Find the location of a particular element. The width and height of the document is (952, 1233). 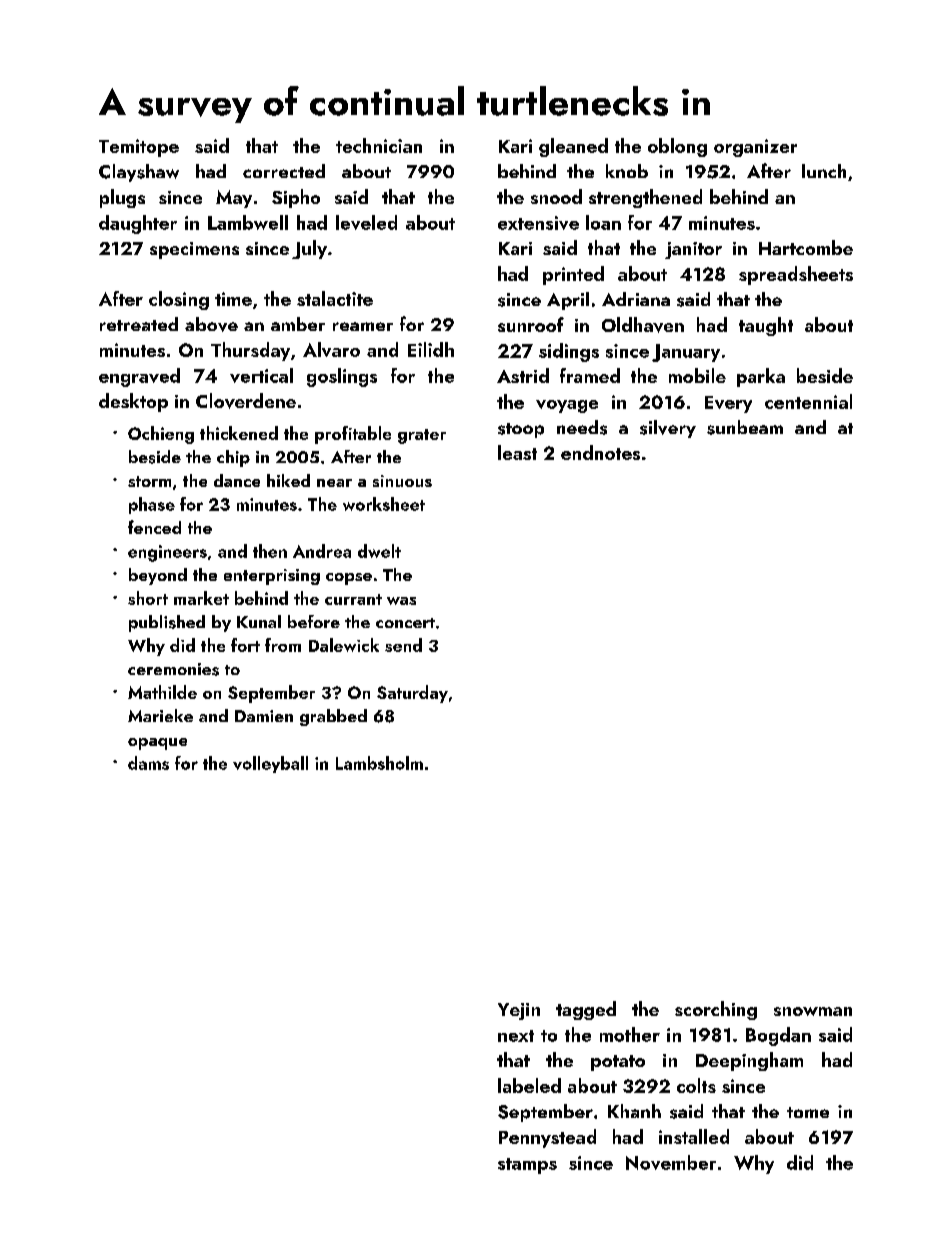

stamps is located at coordinates (527, 1166).
